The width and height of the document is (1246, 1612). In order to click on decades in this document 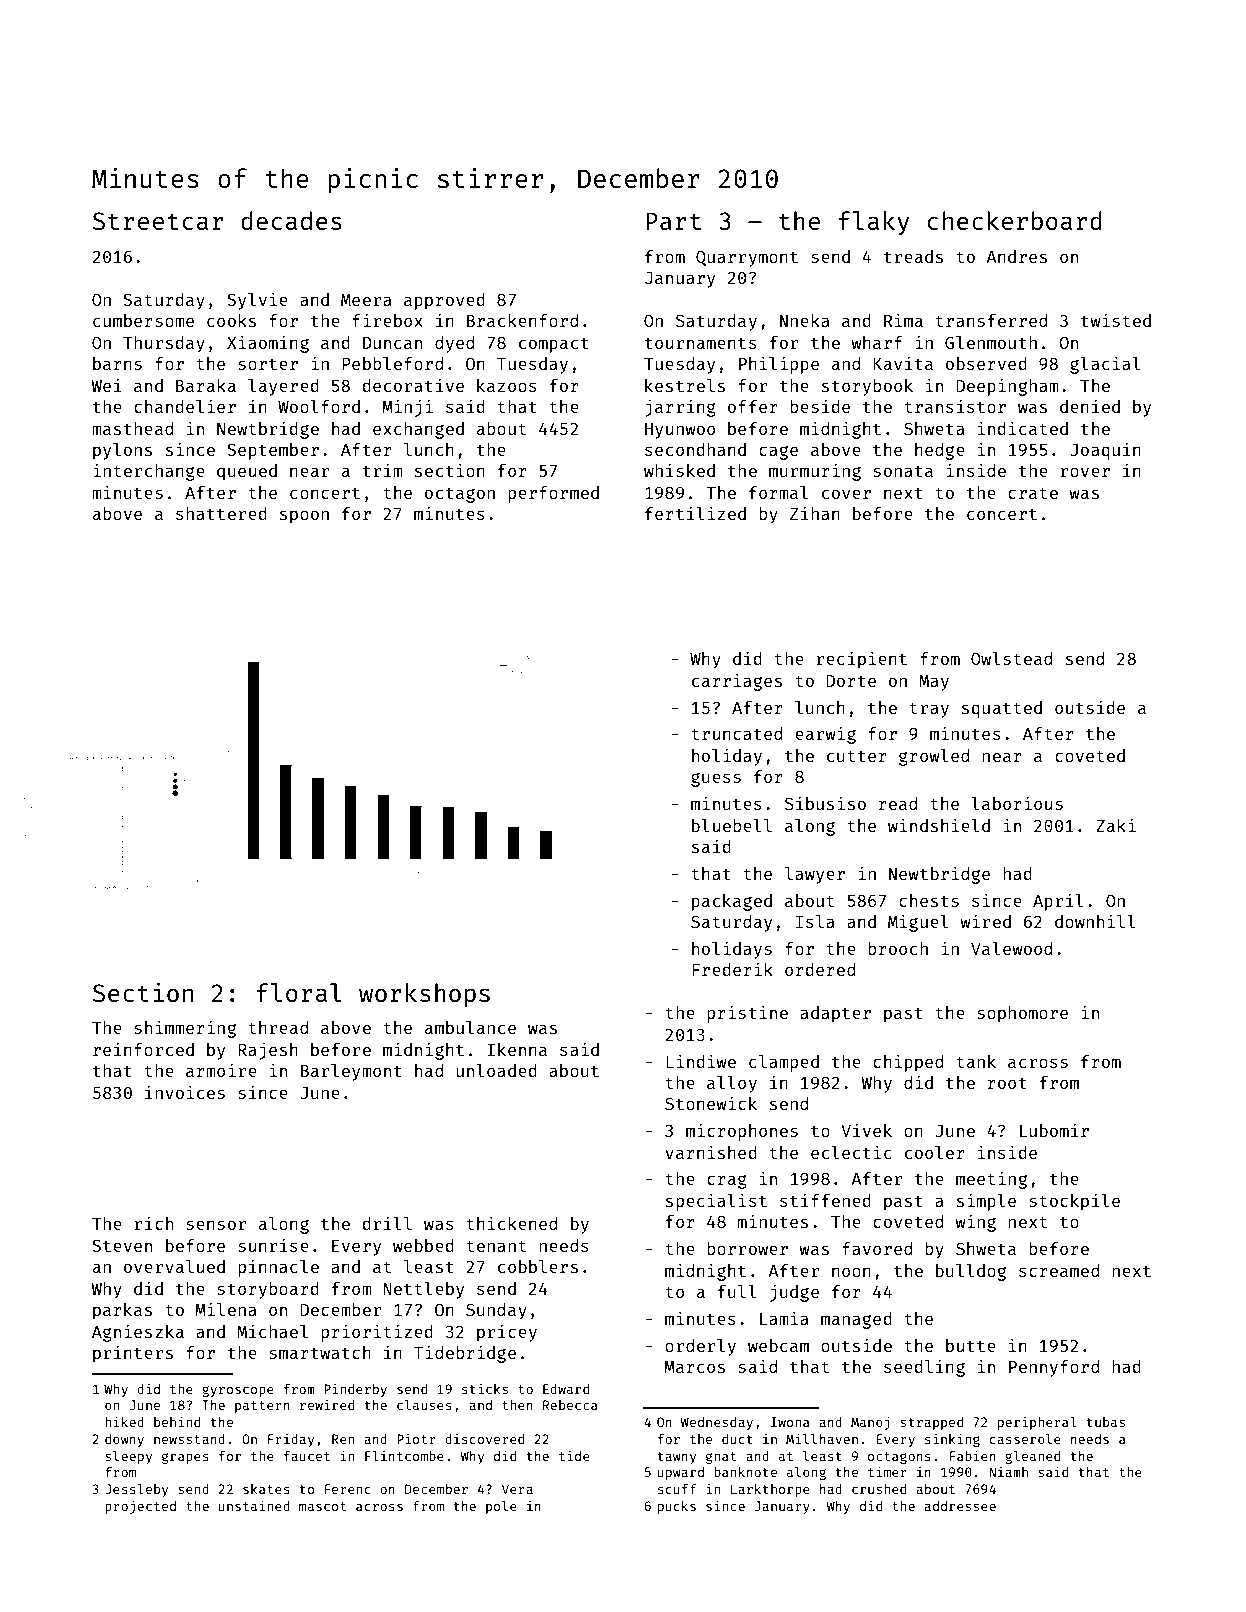, I will do `click(291, 220)`.
